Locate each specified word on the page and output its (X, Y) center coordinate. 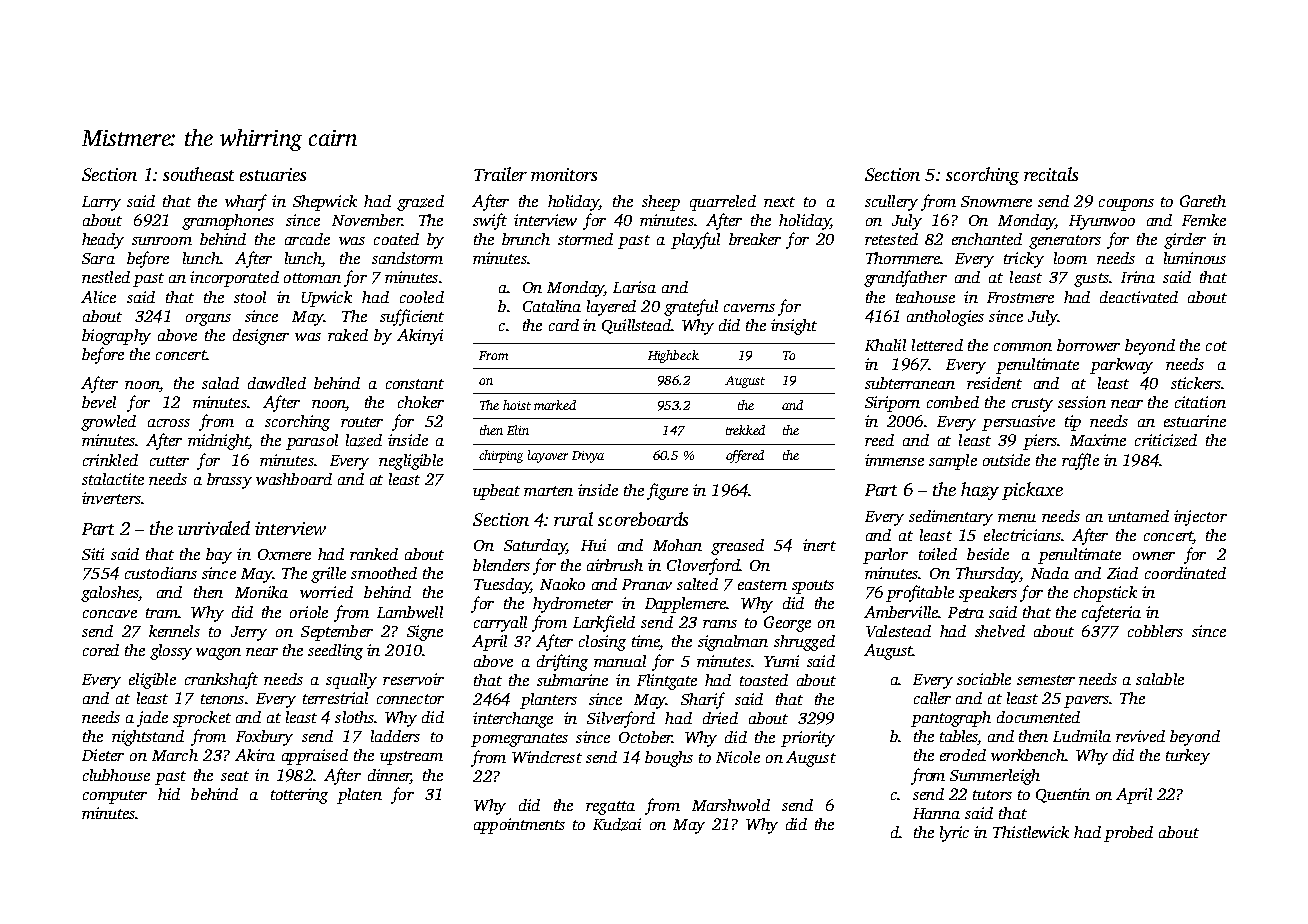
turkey (1188, 757)
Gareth (1203, 201)
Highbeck (673, 356)
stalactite (113, 479)
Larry (101, 203)
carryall (500, 624)
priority (808, 739)
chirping (501, 456)
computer (115, 797)
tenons (222, 699)
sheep (661, 203)
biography (116, 337)
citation (1200, 402)
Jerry (249, 633)
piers (1040, 442)
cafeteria (1111, 613)
